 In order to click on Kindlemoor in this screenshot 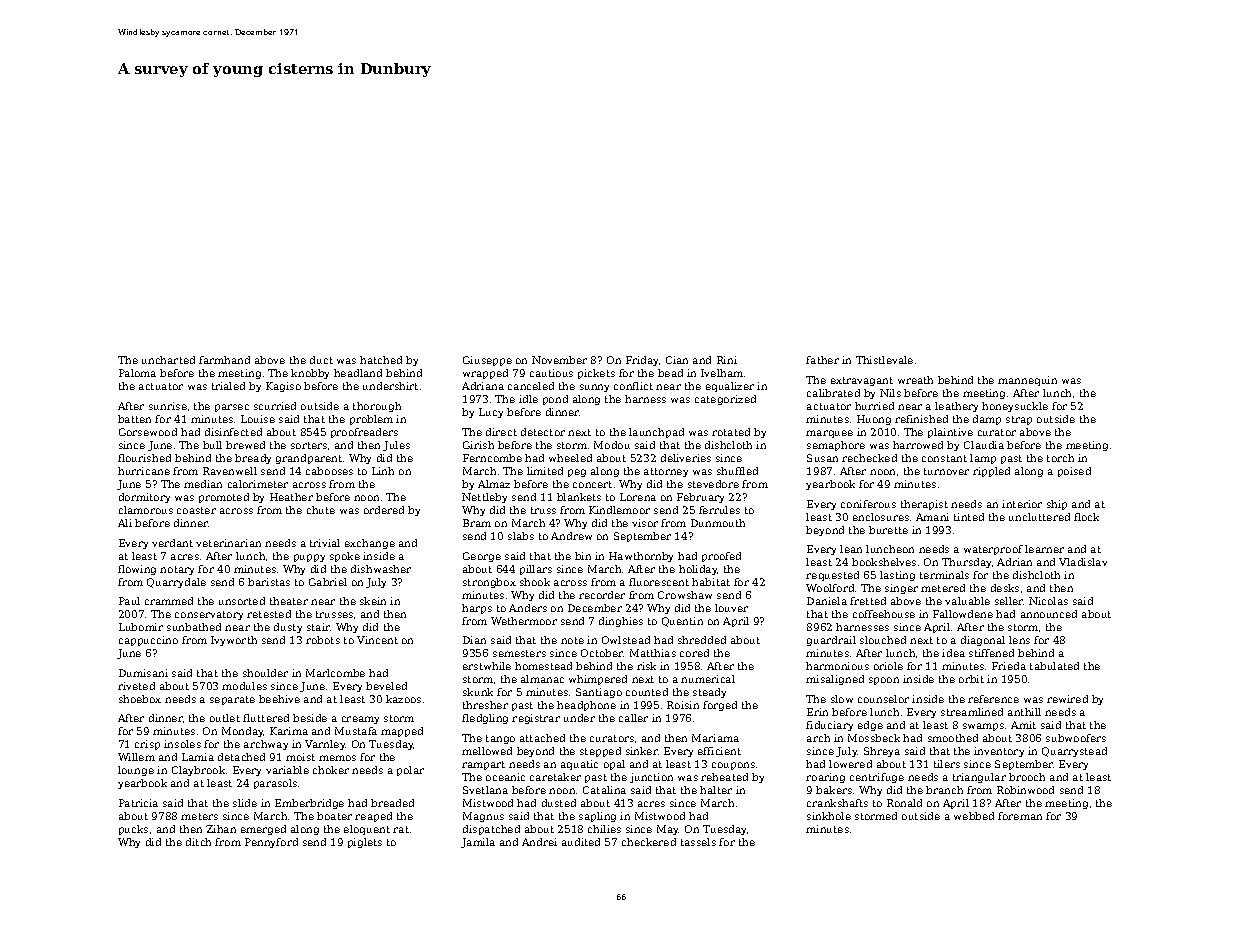, I will do `click(619, 510)`.
